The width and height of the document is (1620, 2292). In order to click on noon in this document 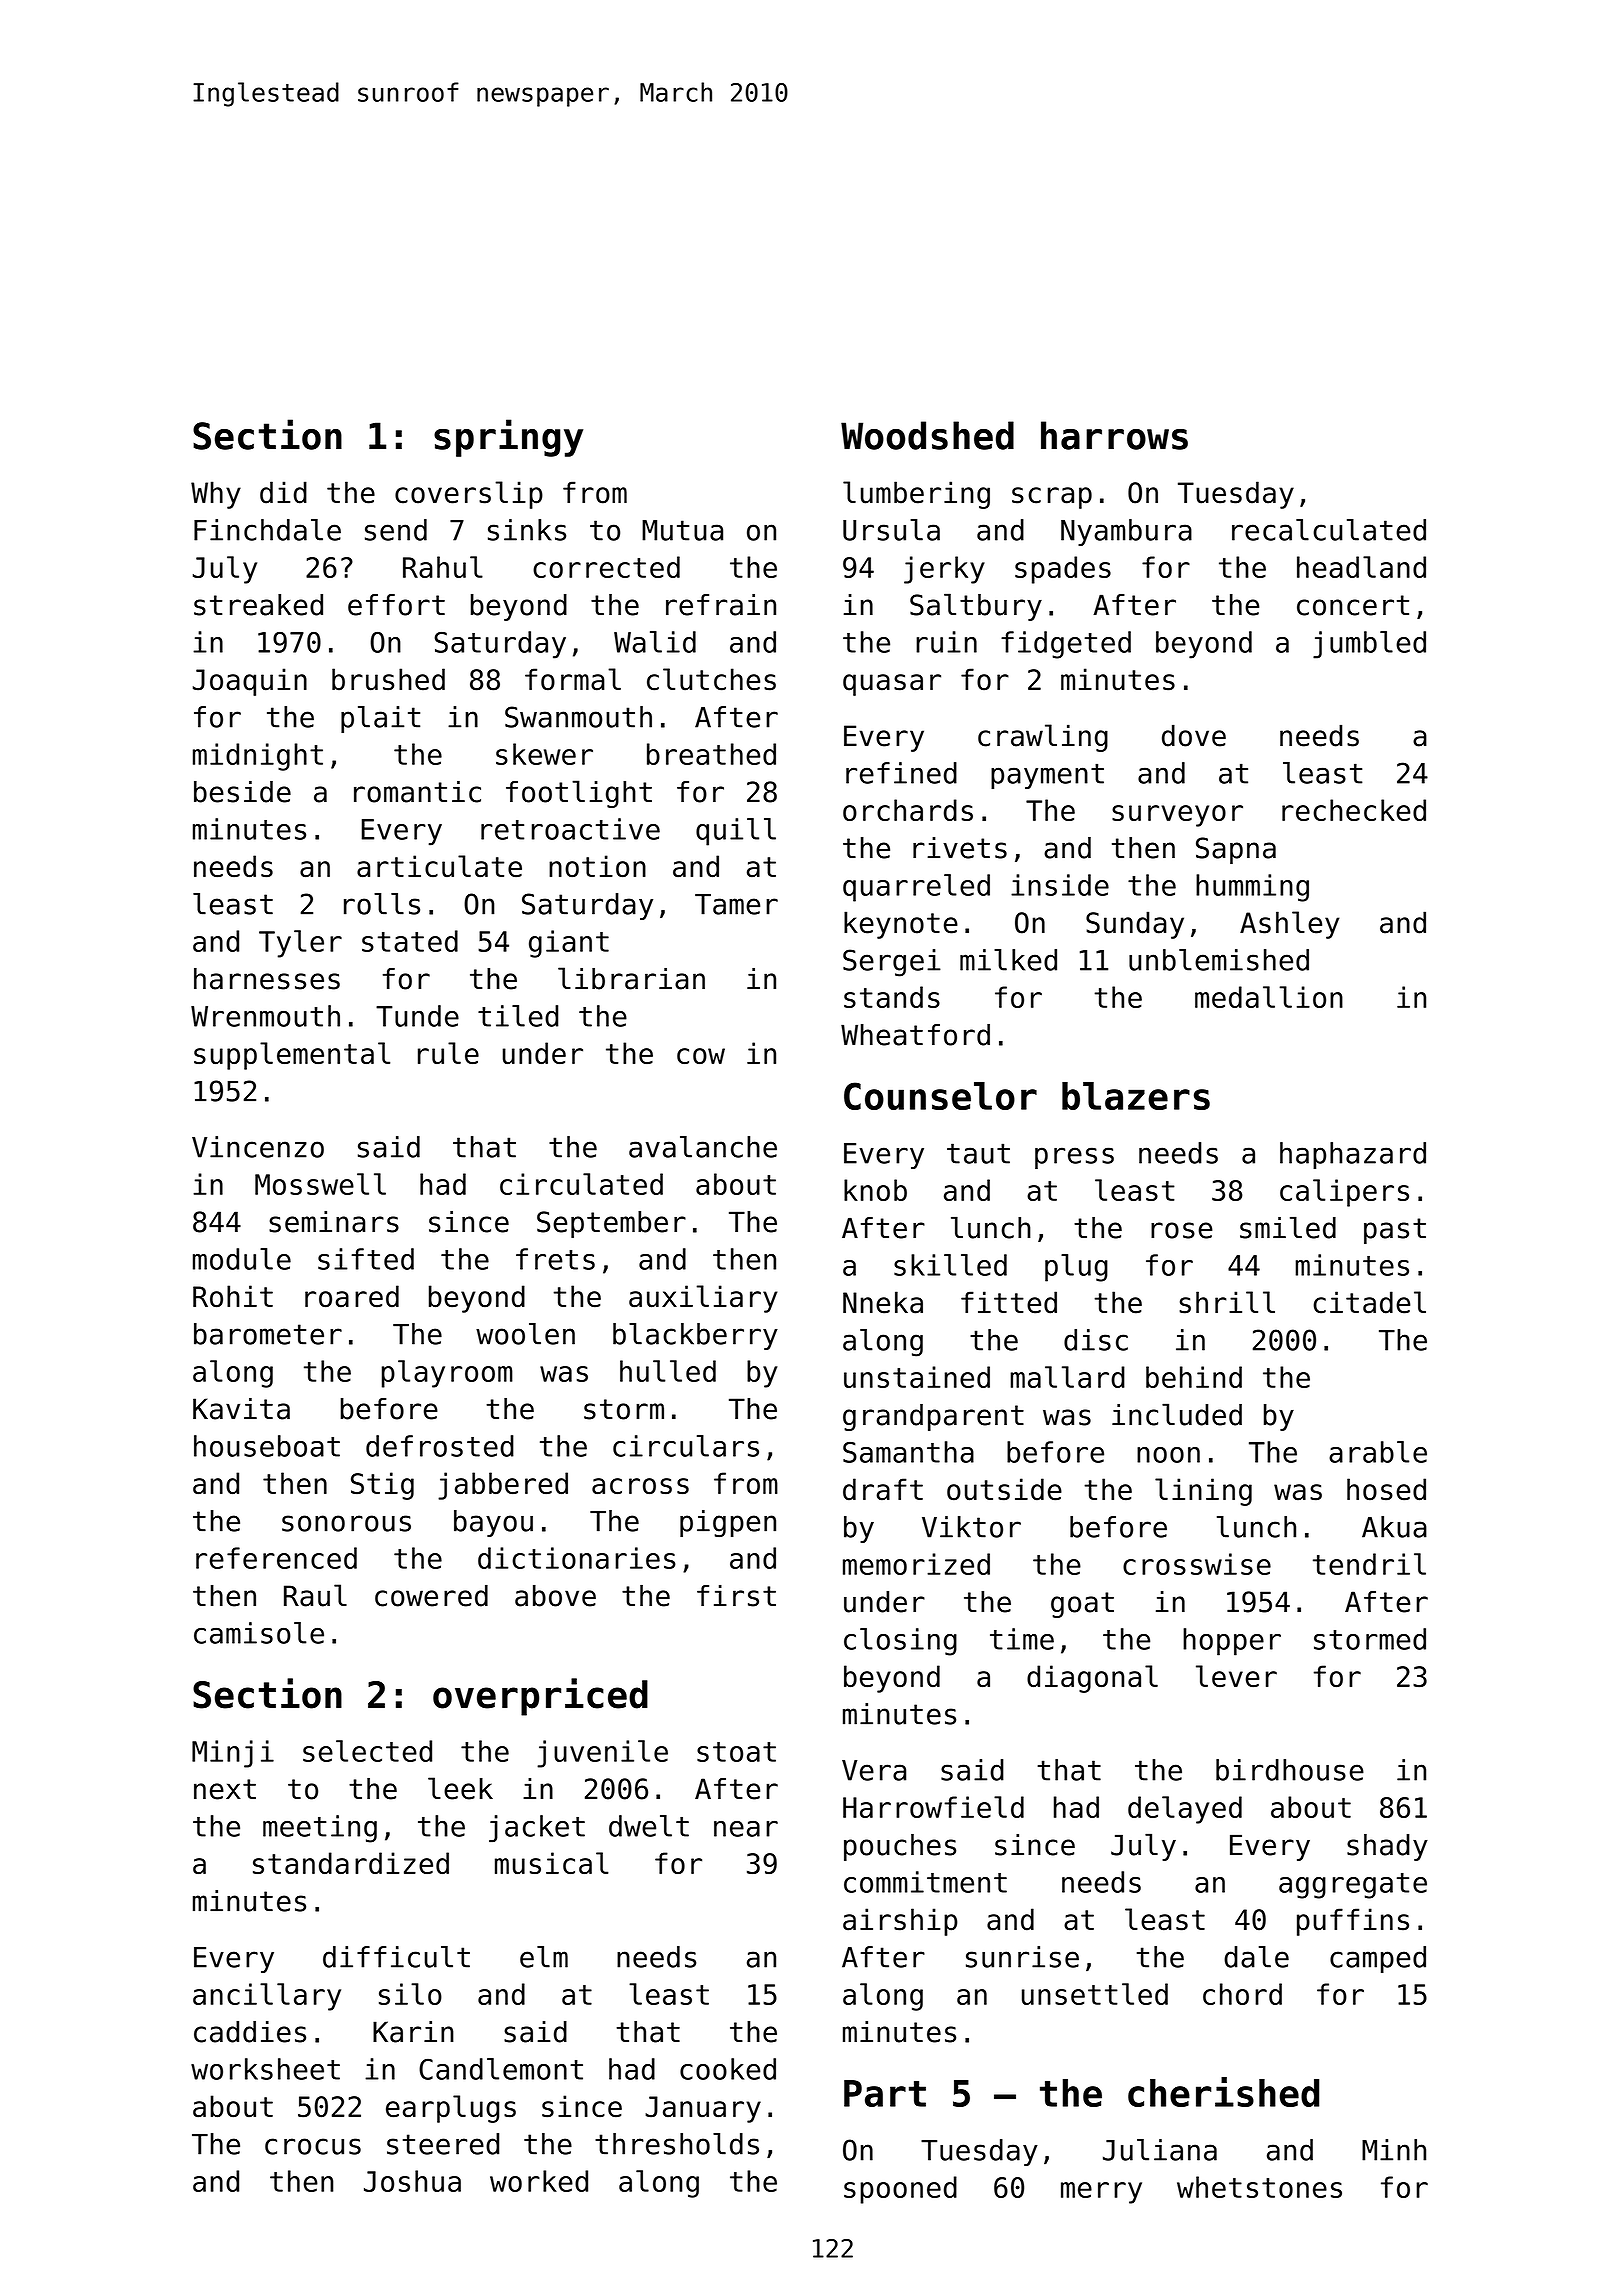, I will do `click(1168, 1455)`.
